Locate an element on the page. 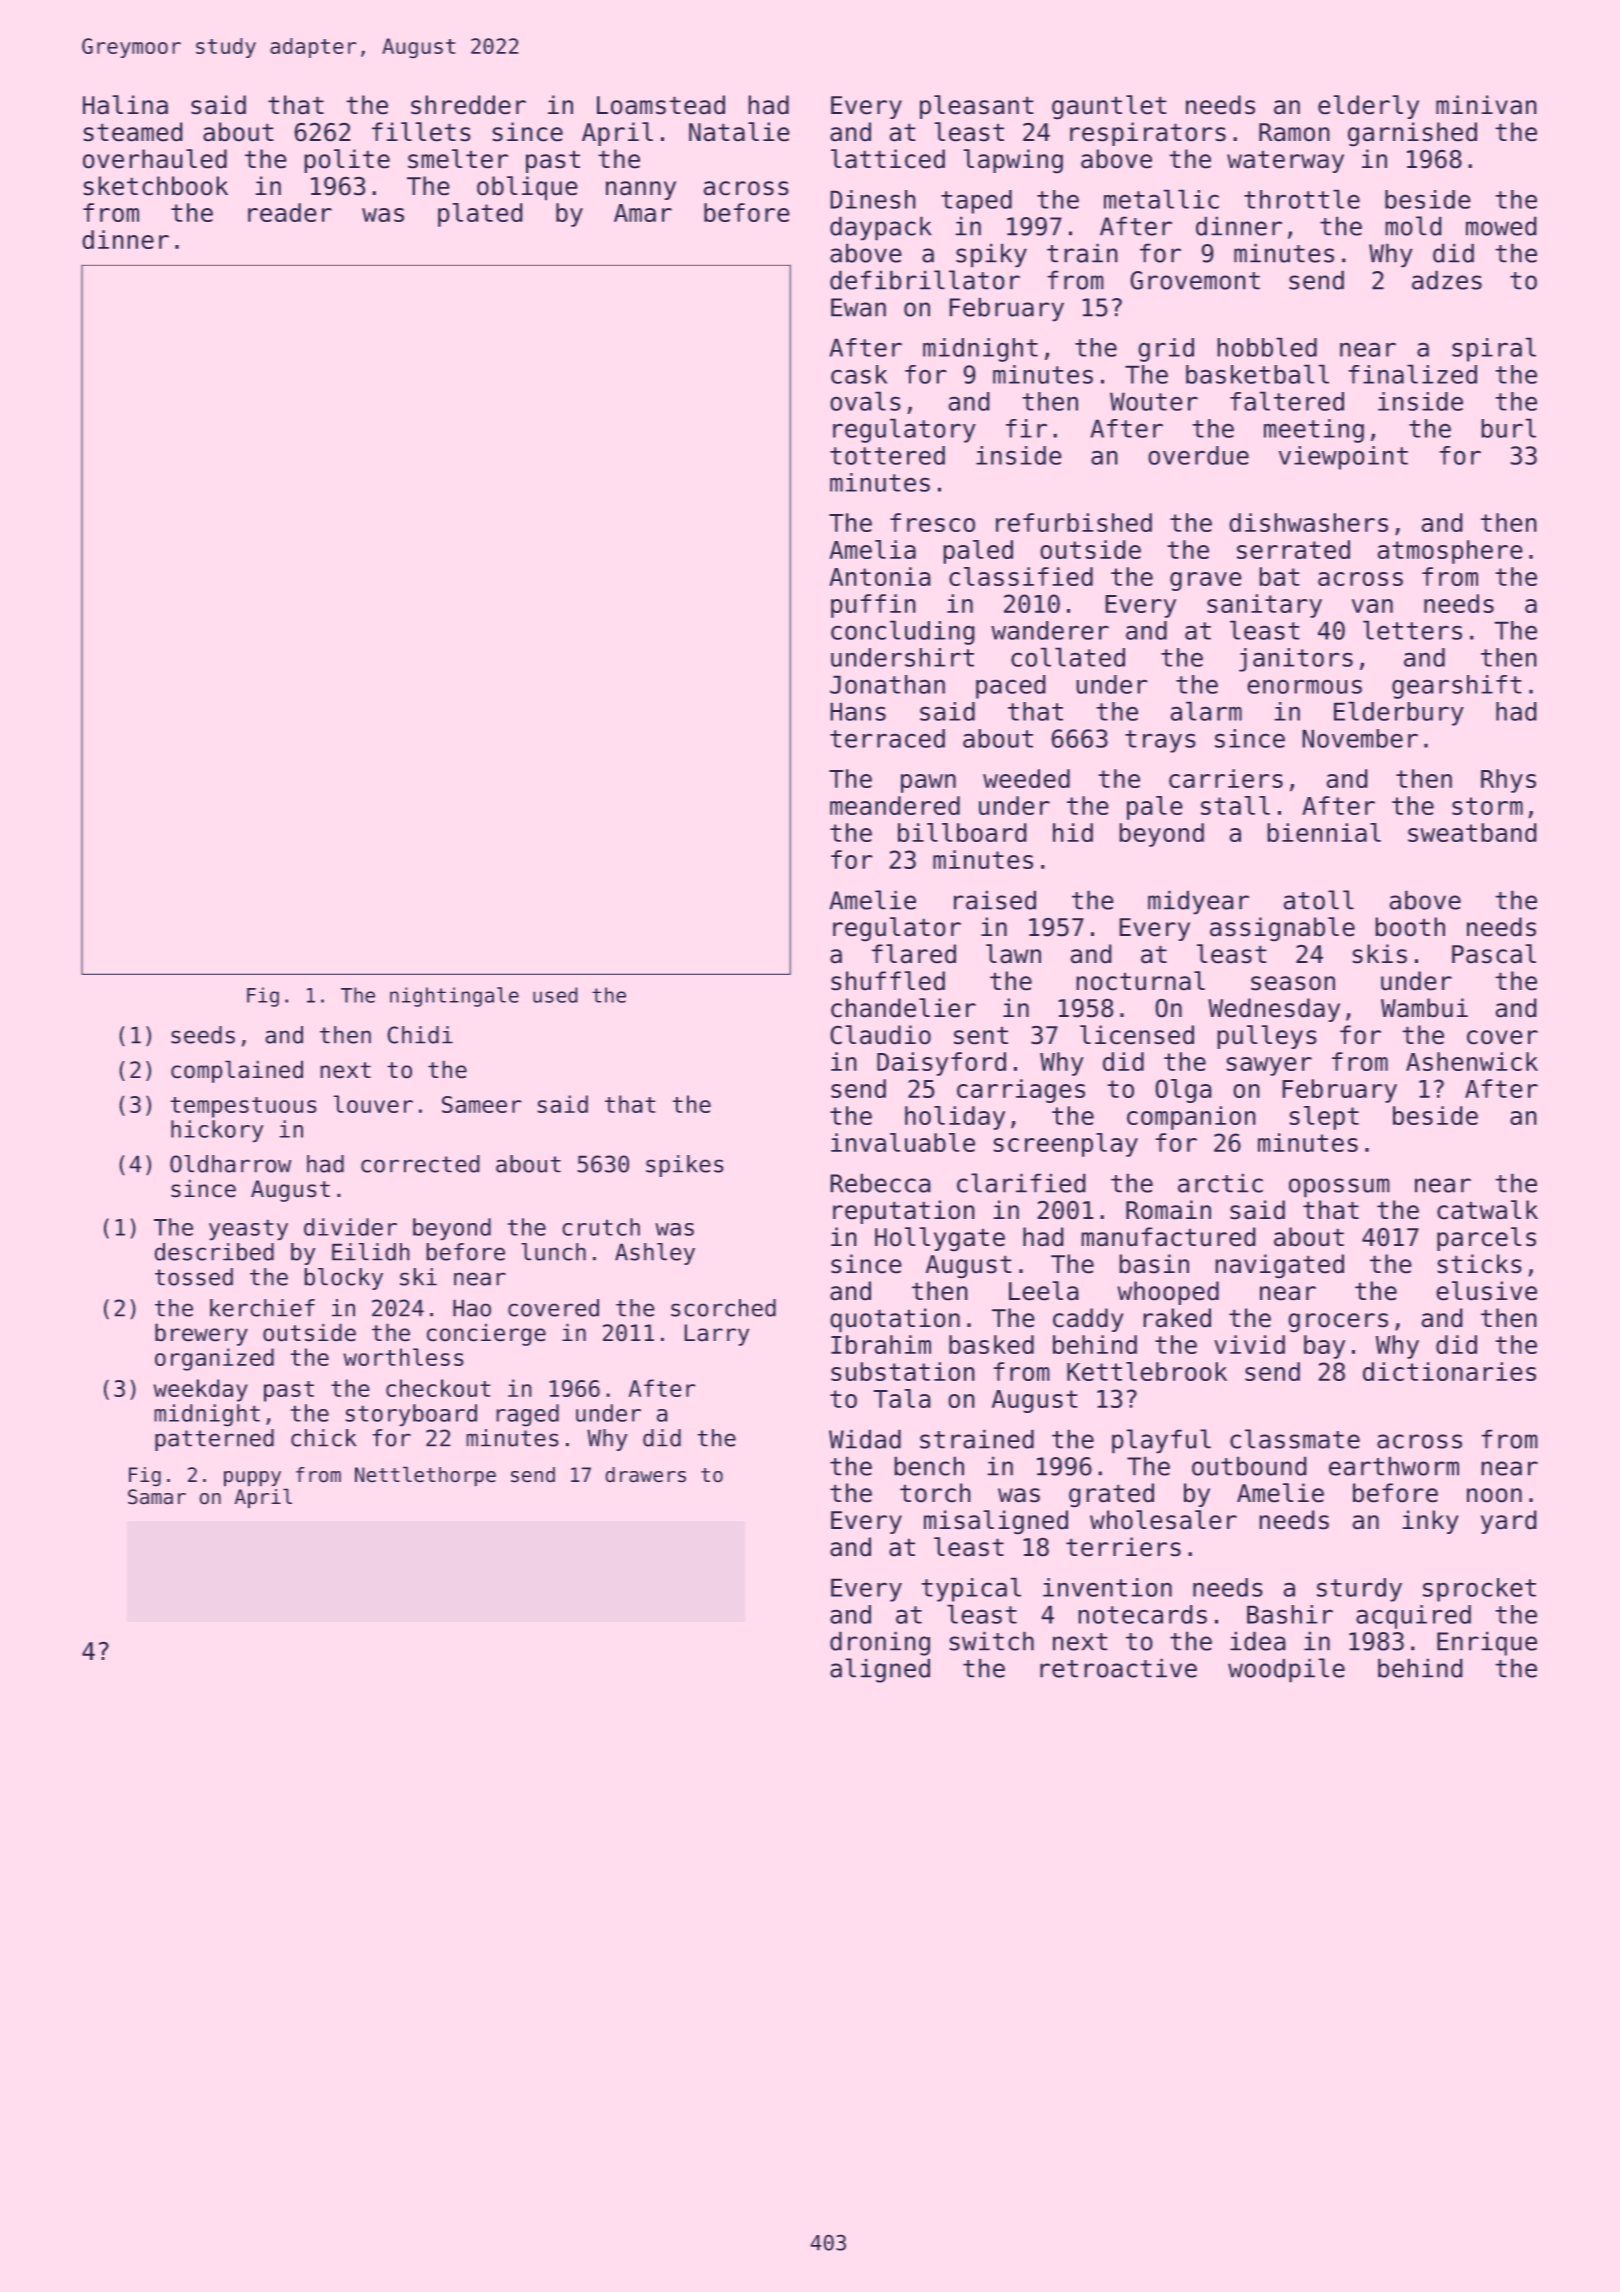  reader is located at coordinates (290, 212).
